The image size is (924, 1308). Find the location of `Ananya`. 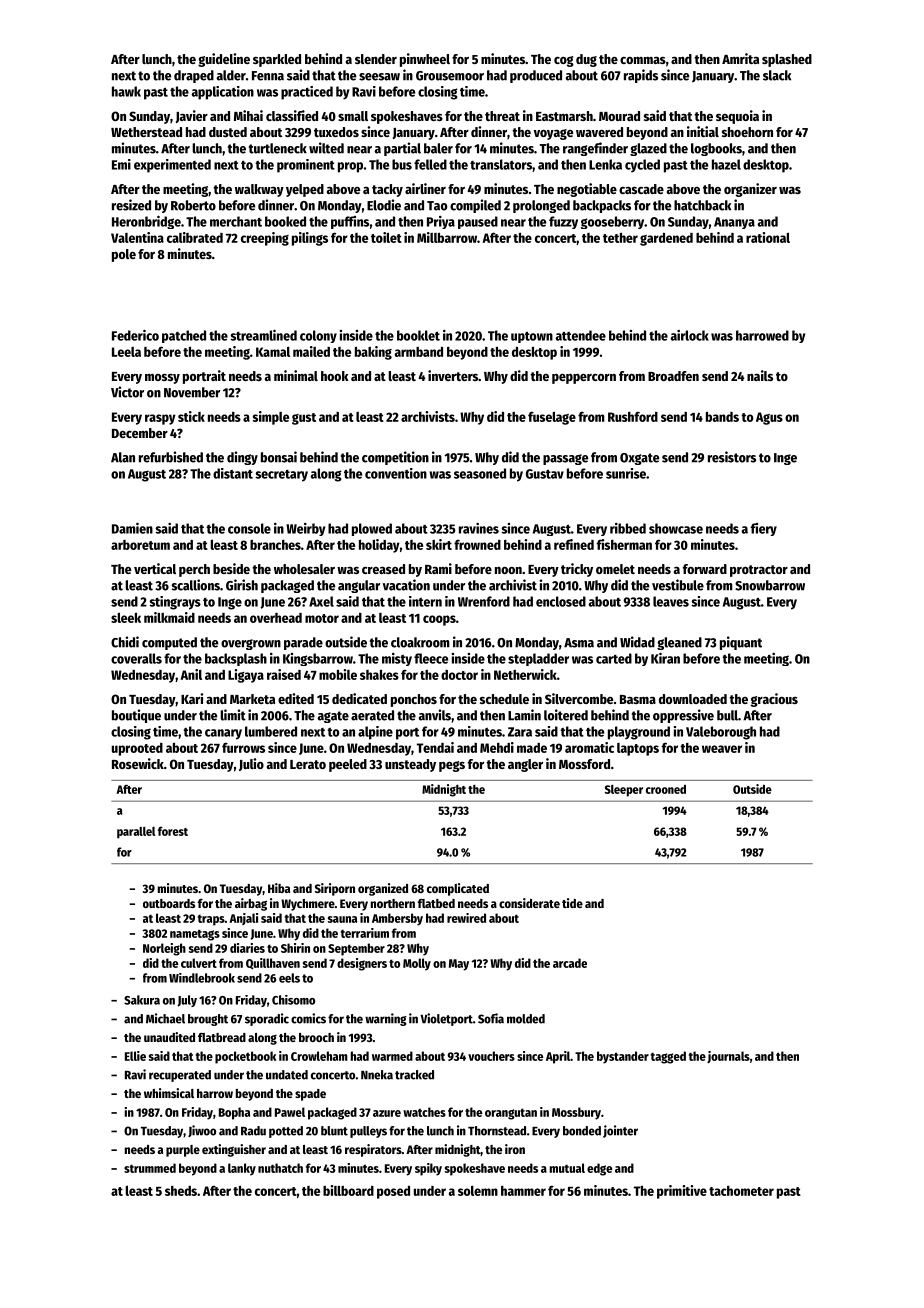

Ananya is located at coordinates (734, 223).
